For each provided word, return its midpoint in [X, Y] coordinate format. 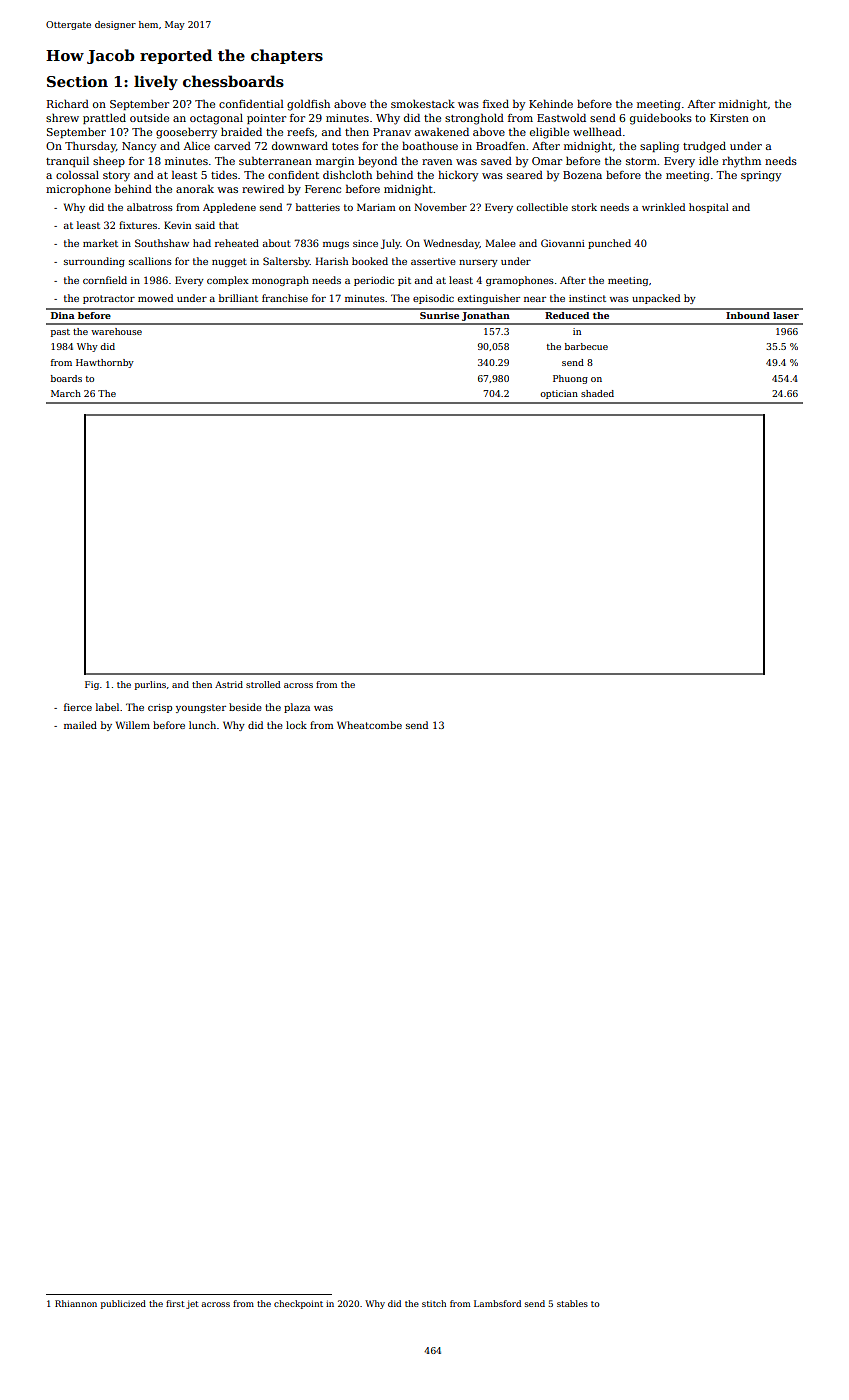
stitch [434, 1303]
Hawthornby [105, 363]
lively [156, 82]
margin [335, 162]
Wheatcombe [369, 725]
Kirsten [729, 118]
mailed [80, 725]
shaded [597, 393]
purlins [150, 685]
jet [192, 1304]
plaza [297, 708]
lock [296, 725]
